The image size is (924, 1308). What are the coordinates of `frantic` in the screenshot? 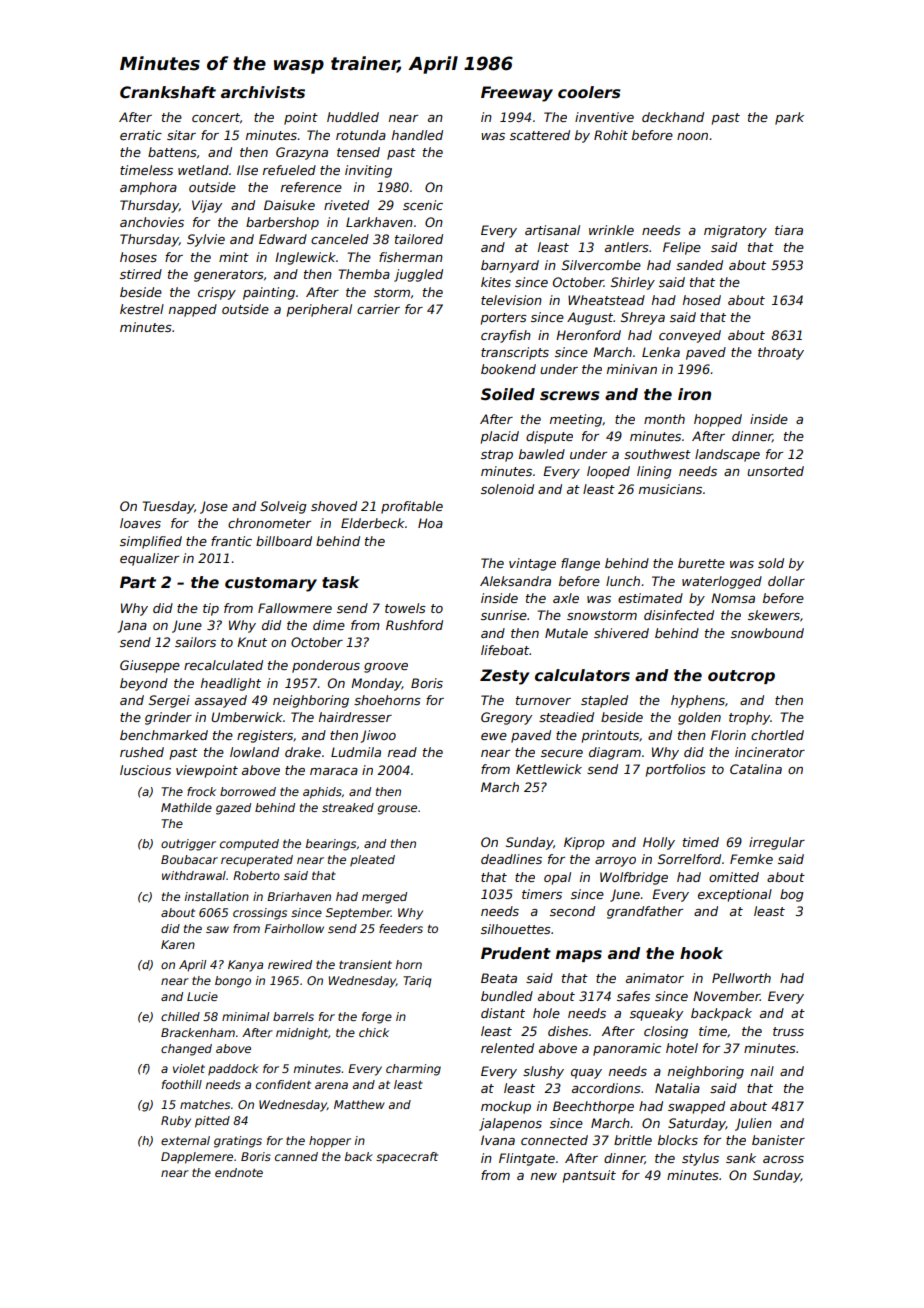 It's located at (231, 541).
